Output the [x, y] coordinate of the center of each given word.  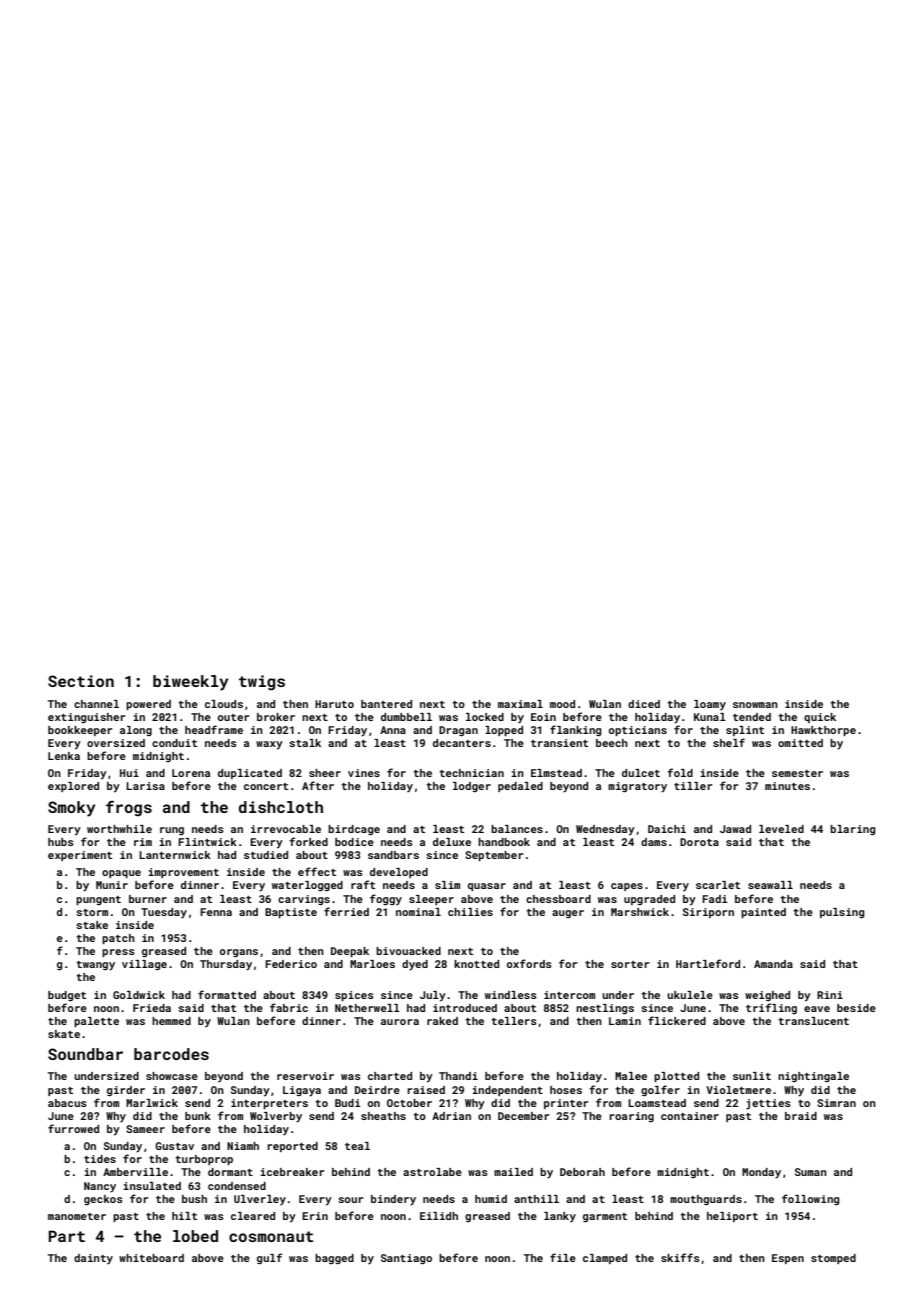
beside [856, 1008]
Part [66, 1236]
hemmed [171, 1021]
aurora [400, 1022]
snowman [755, 705]
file [563, 1257]
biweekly [190, 683]
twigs [262, 683]
